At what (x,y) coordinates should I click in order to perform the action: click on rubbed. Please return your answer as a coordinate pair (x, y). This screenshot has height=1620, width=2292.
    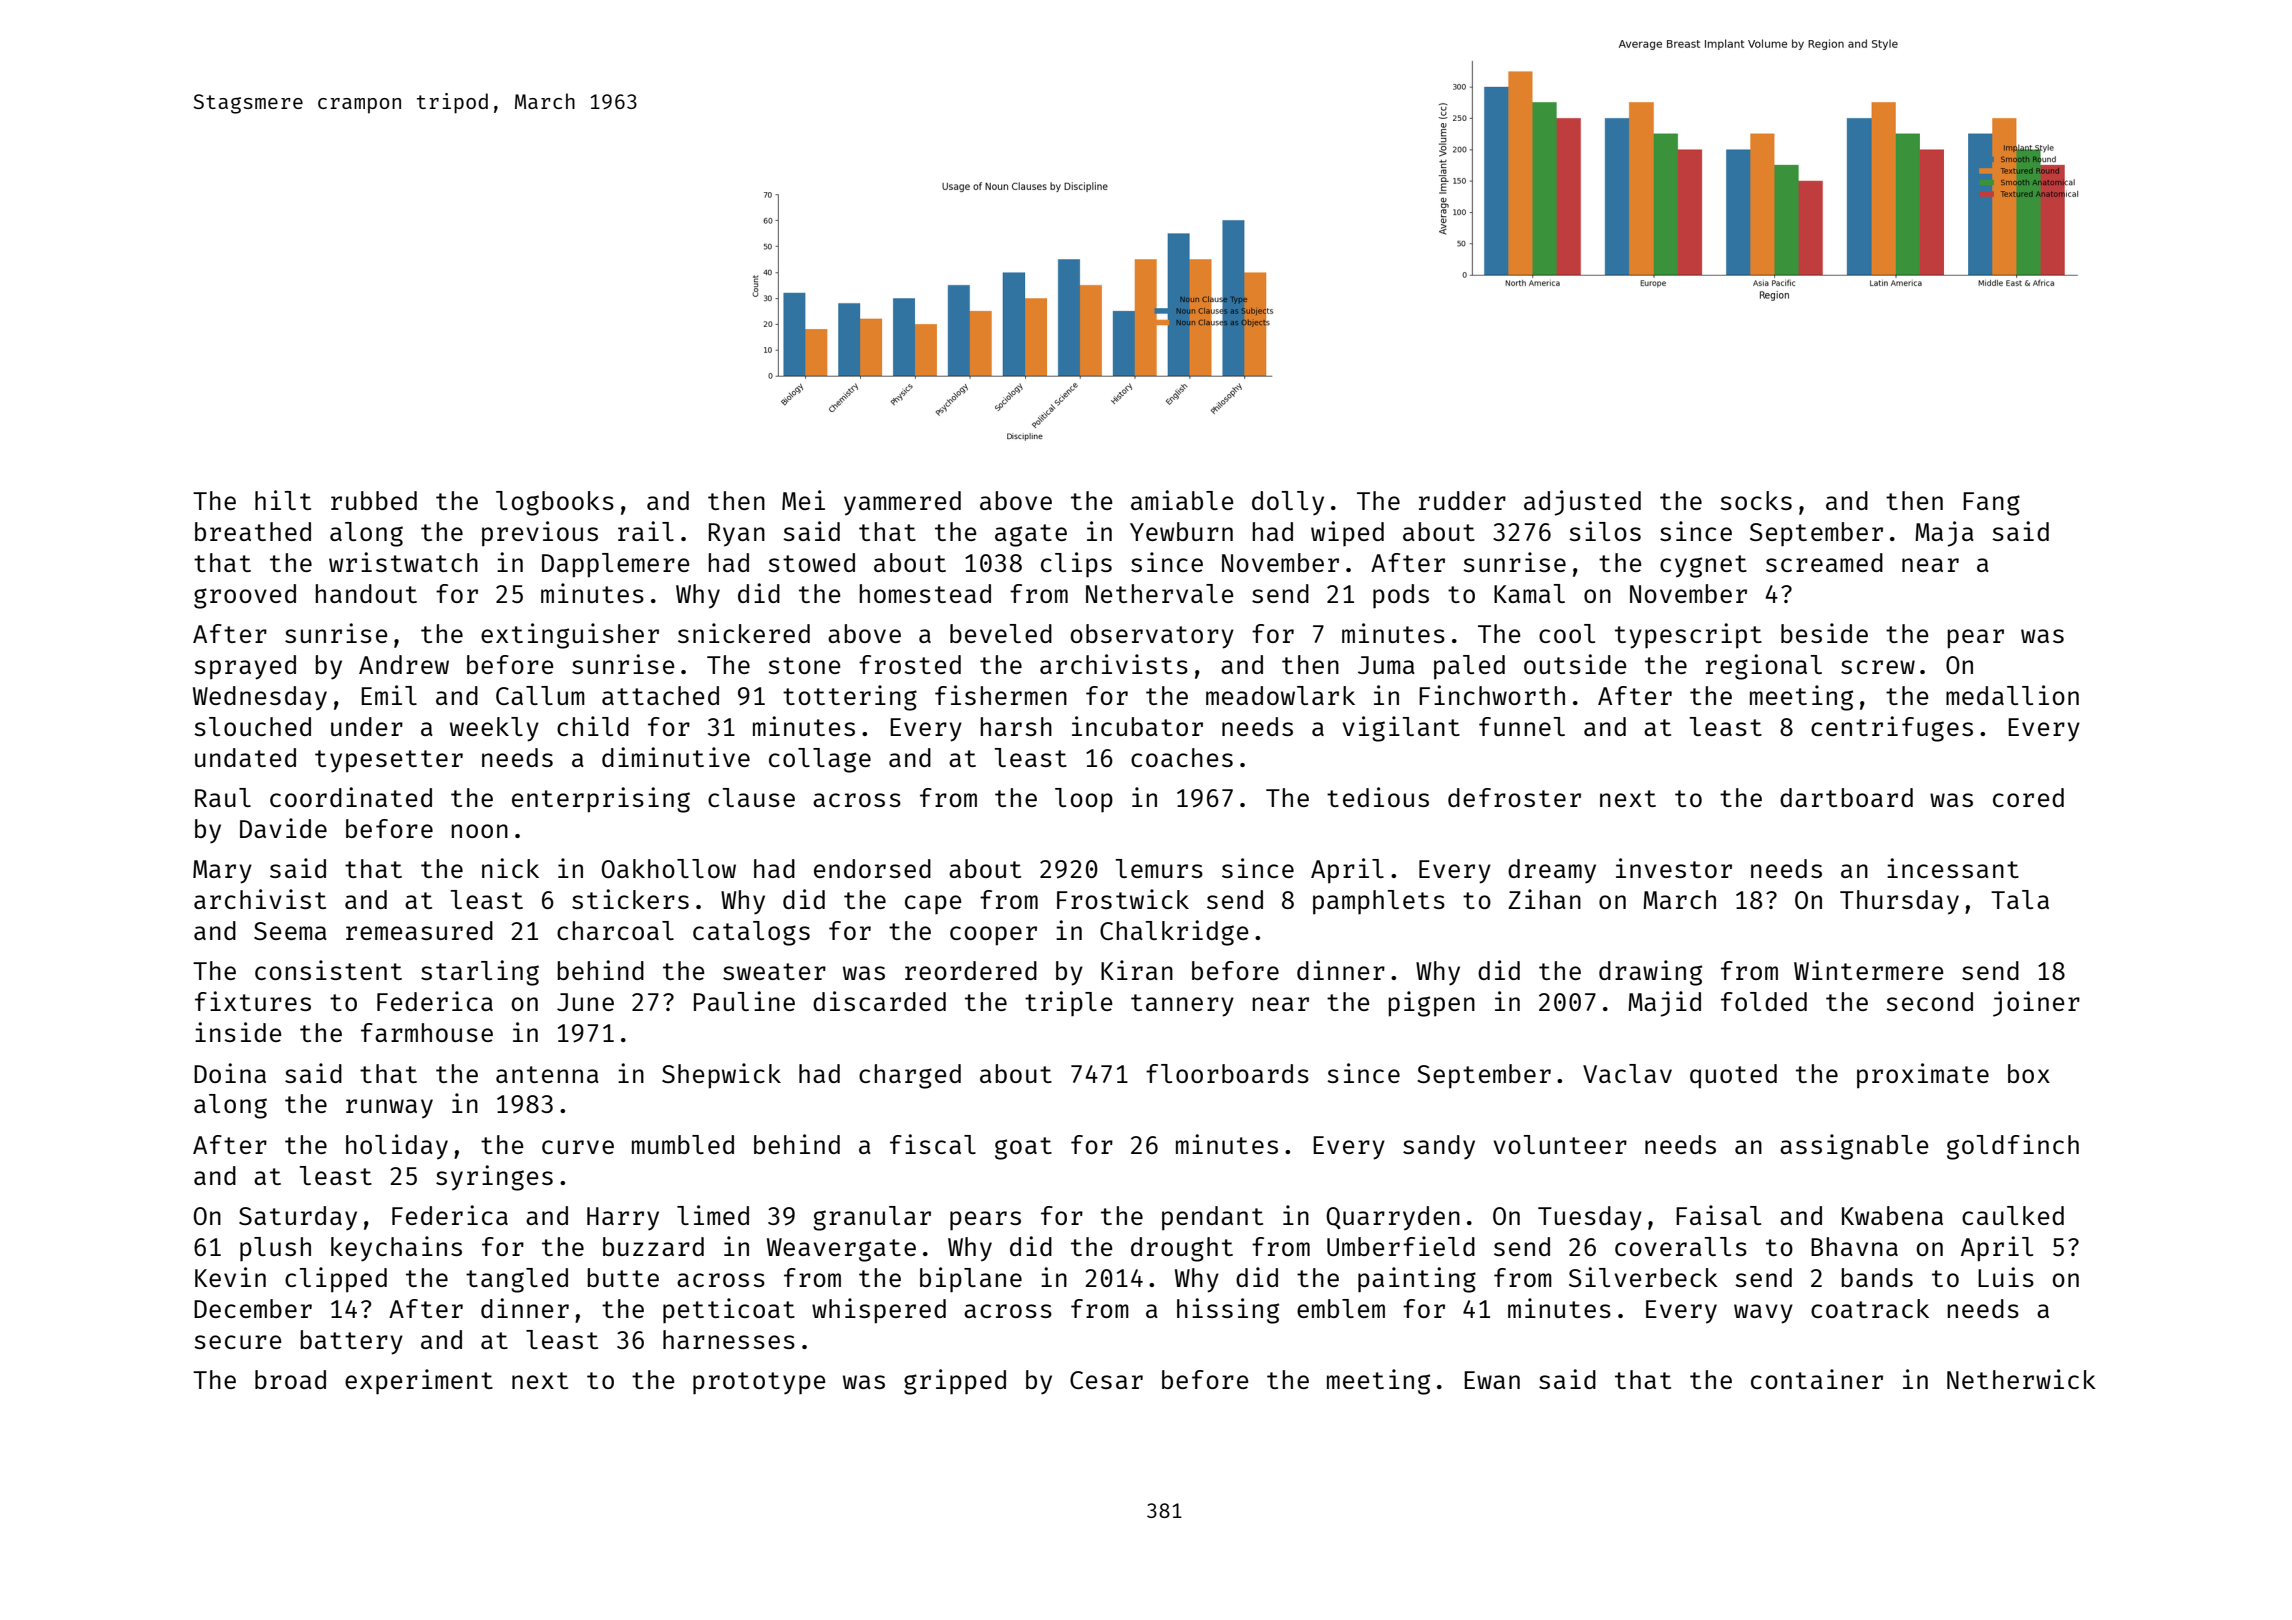
    Looking at the image, I should click on (374, 500).
